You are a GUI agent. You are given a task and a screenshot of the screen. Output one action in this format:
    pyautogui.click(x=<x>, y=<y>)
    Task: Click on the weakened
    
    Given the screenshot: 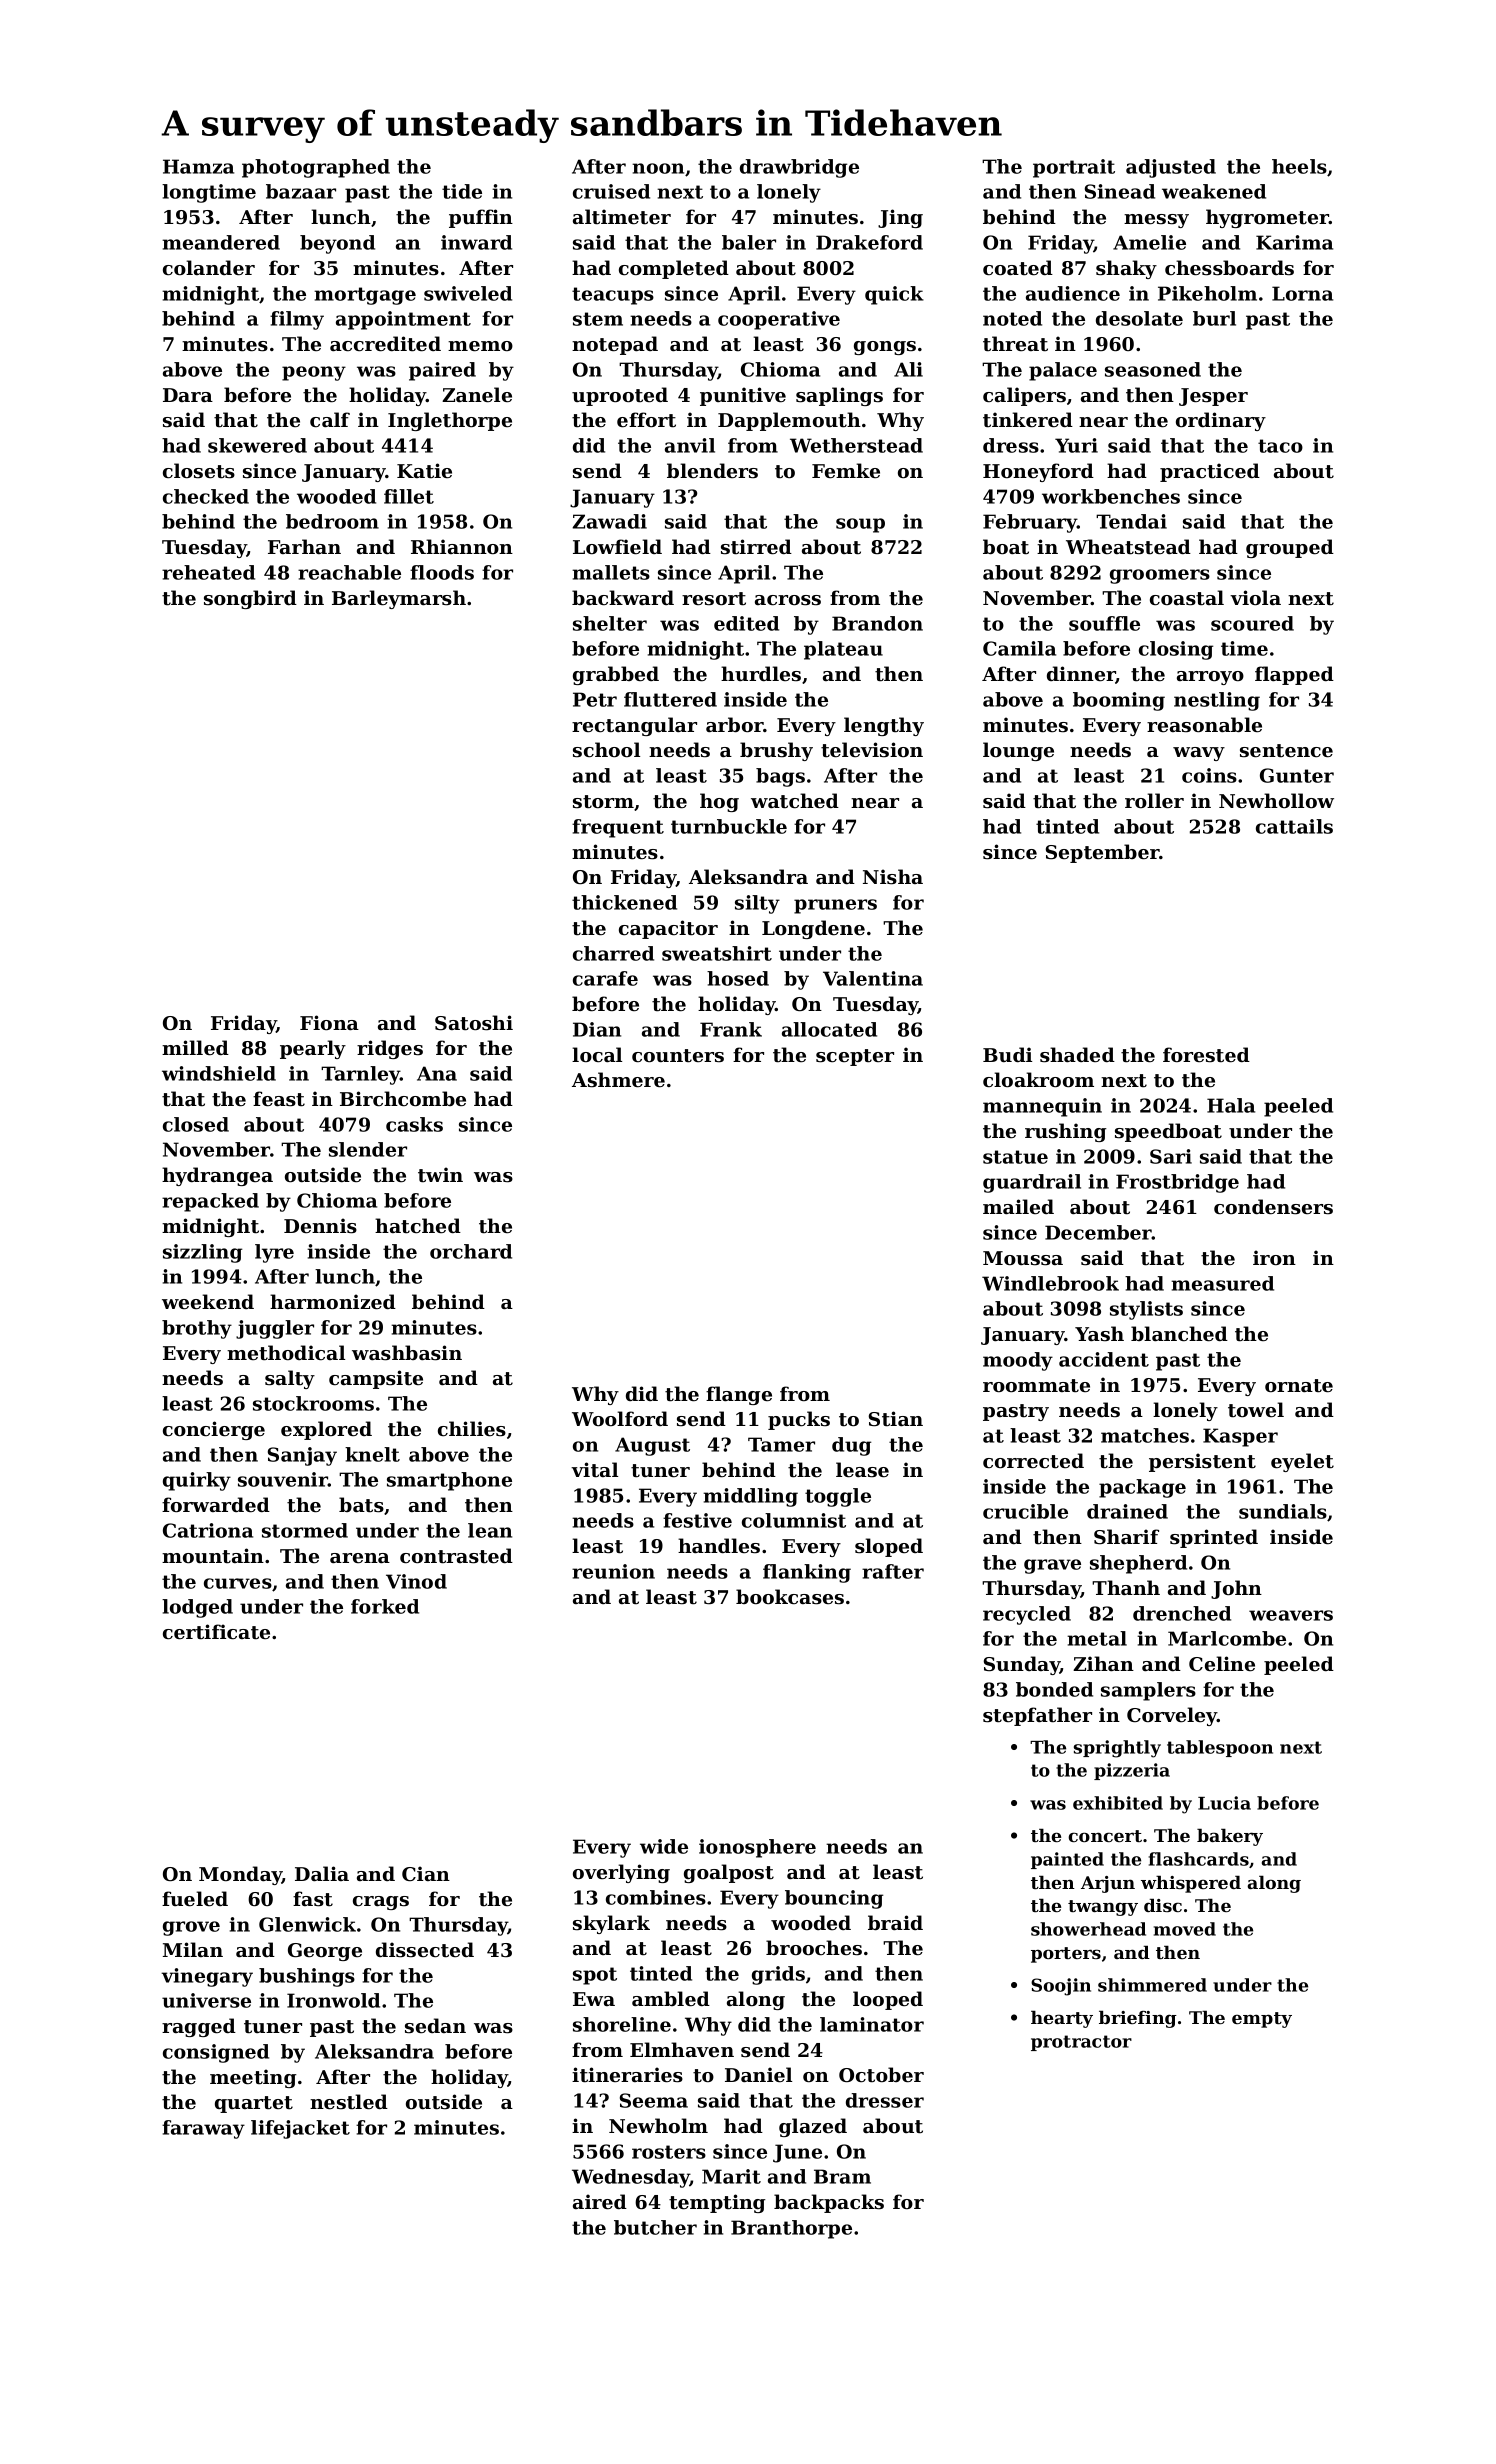 What is the action you would take?
    pyautogui.click(x=1214, y=191)
